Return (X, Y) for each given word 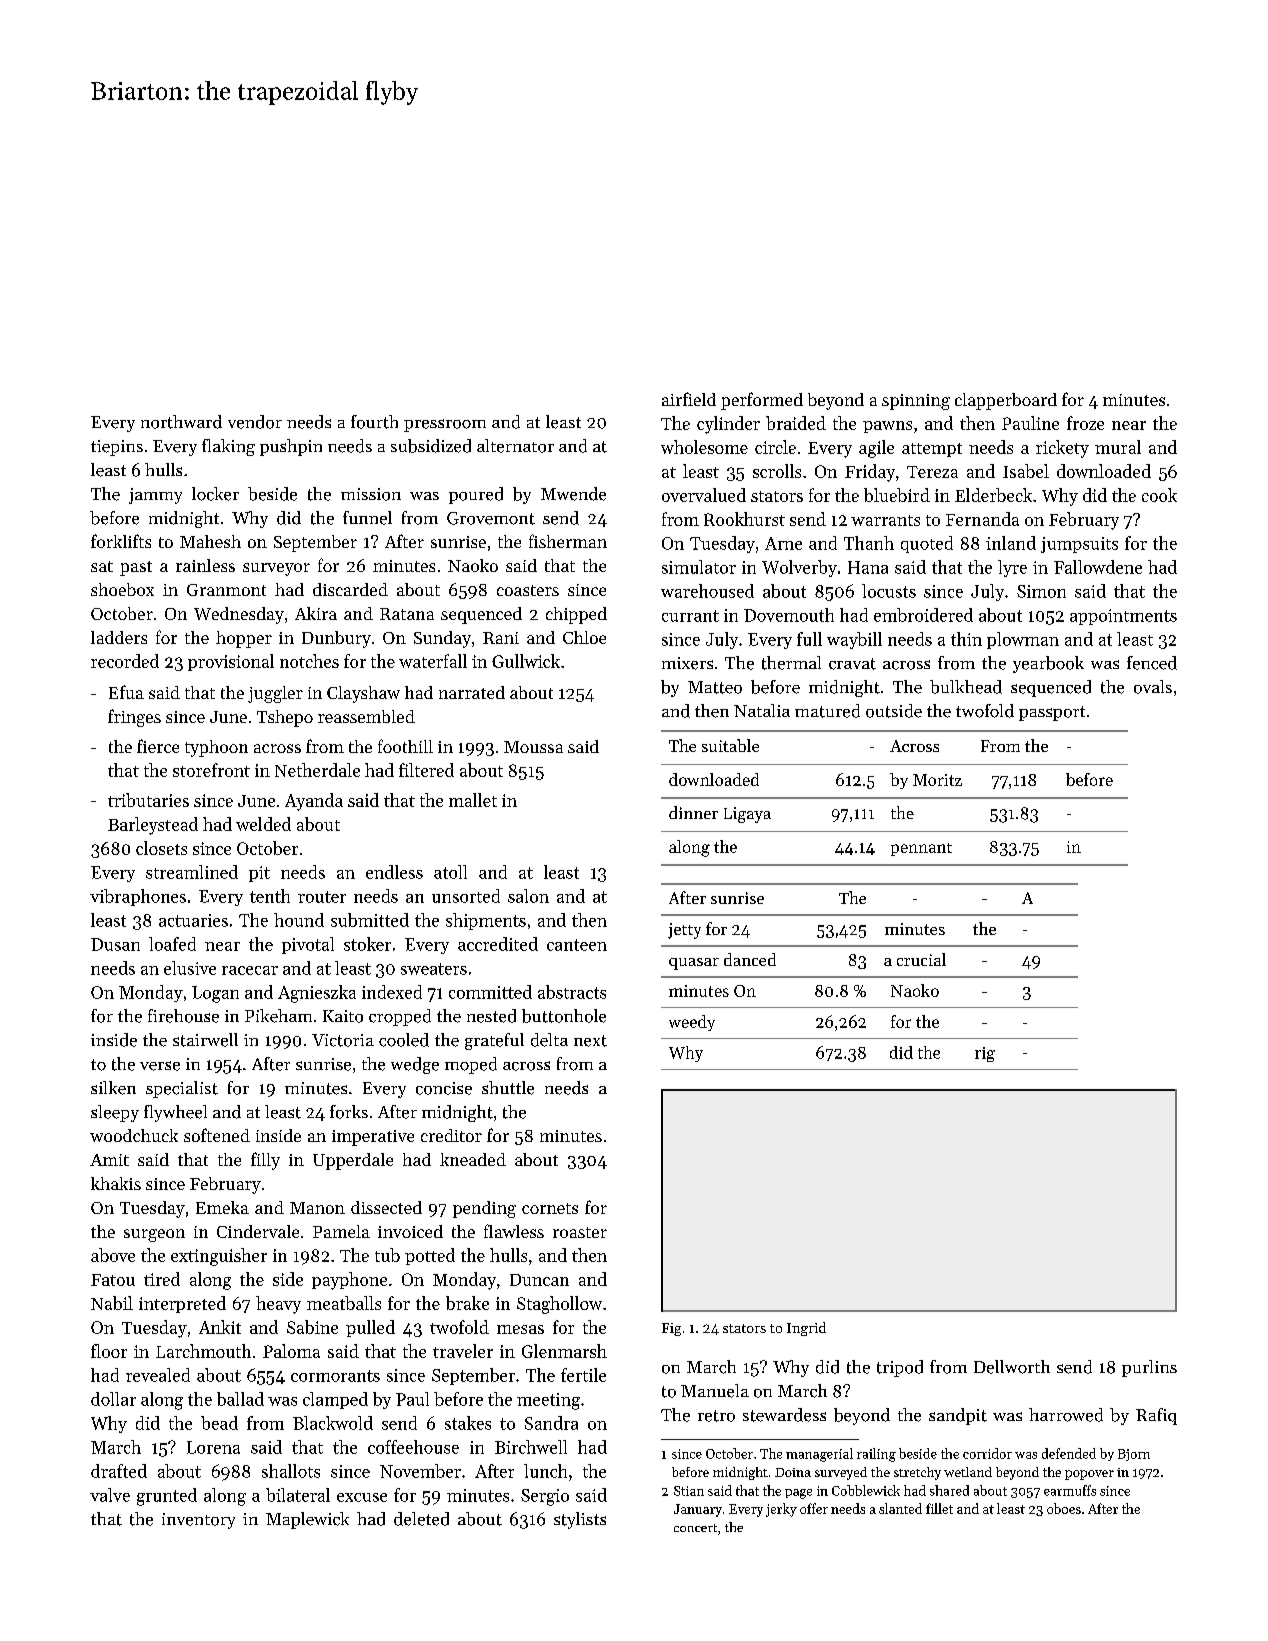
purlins (1149, 1368)
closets (161, 848)
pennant (921, 849)
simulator (699, 567)
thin (966, 639)
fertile (583, 1375)
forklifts (121, 541)
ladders (119, 637)
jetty (684, 931)
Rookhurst (744, 519)
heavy (278, 1305)
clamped (335, 1400)
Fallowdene (1098, 567)
